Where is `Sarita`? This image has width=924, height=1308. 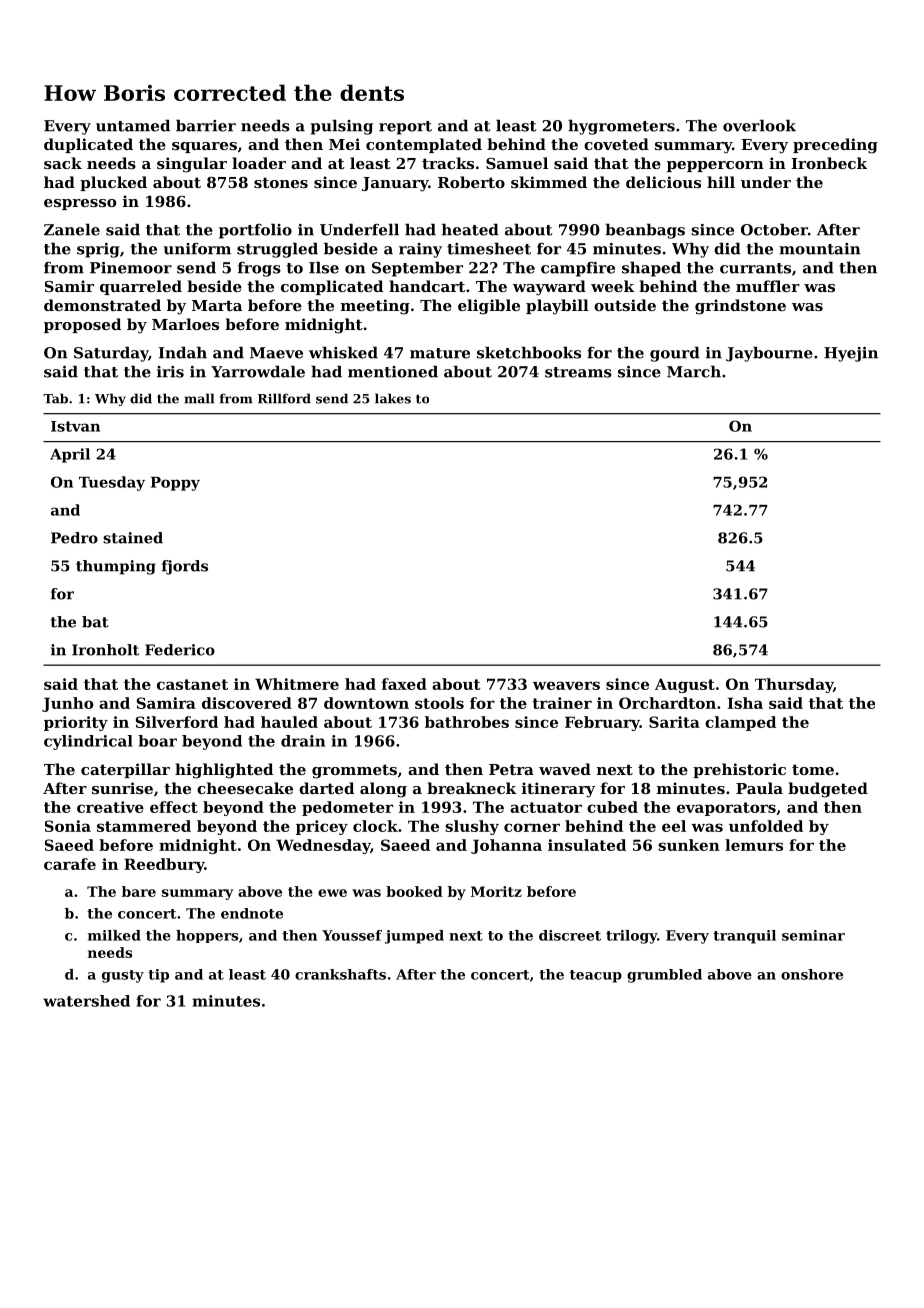 Sarita is located at coordinates (674, 722).
